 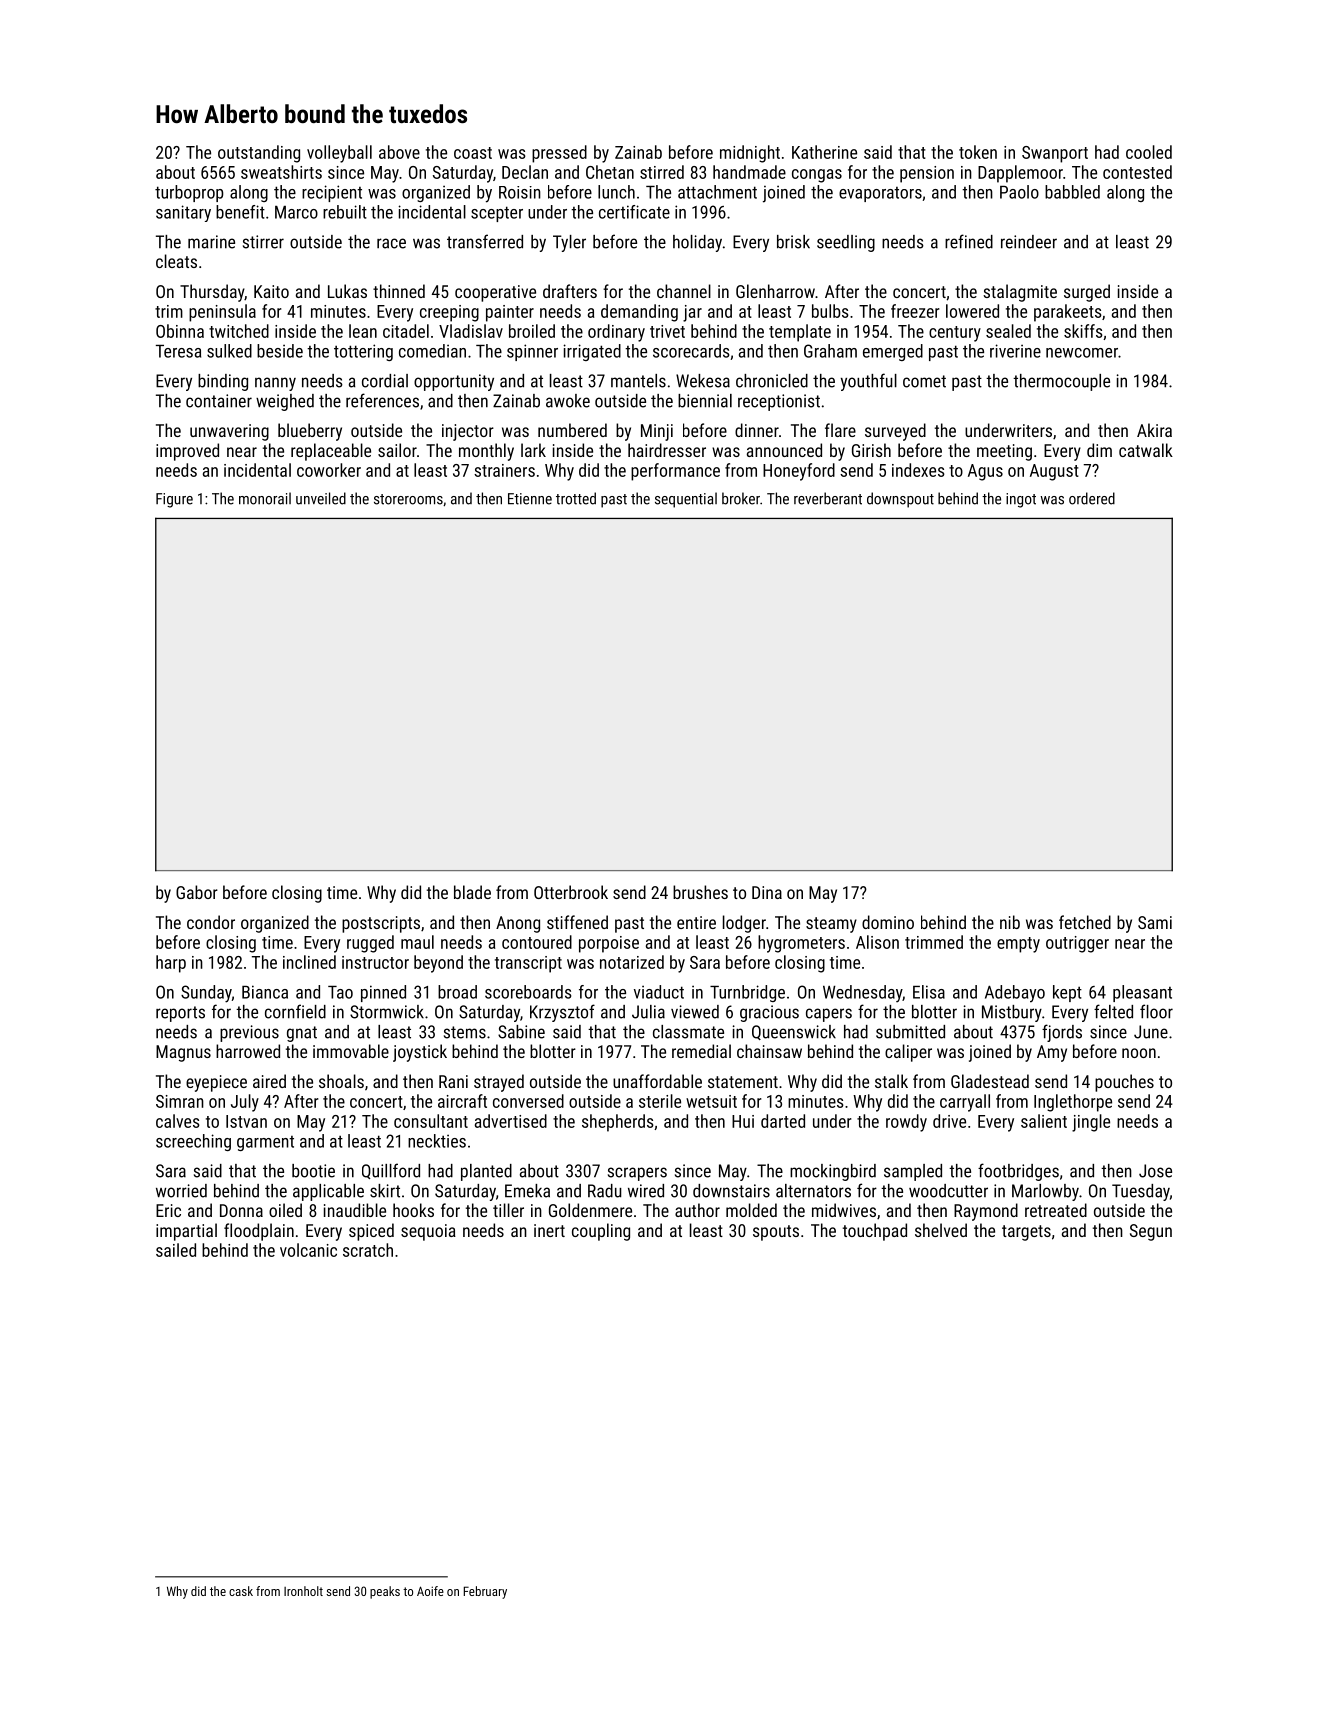 I want to click on attachment, so click(x=717, y=192).
